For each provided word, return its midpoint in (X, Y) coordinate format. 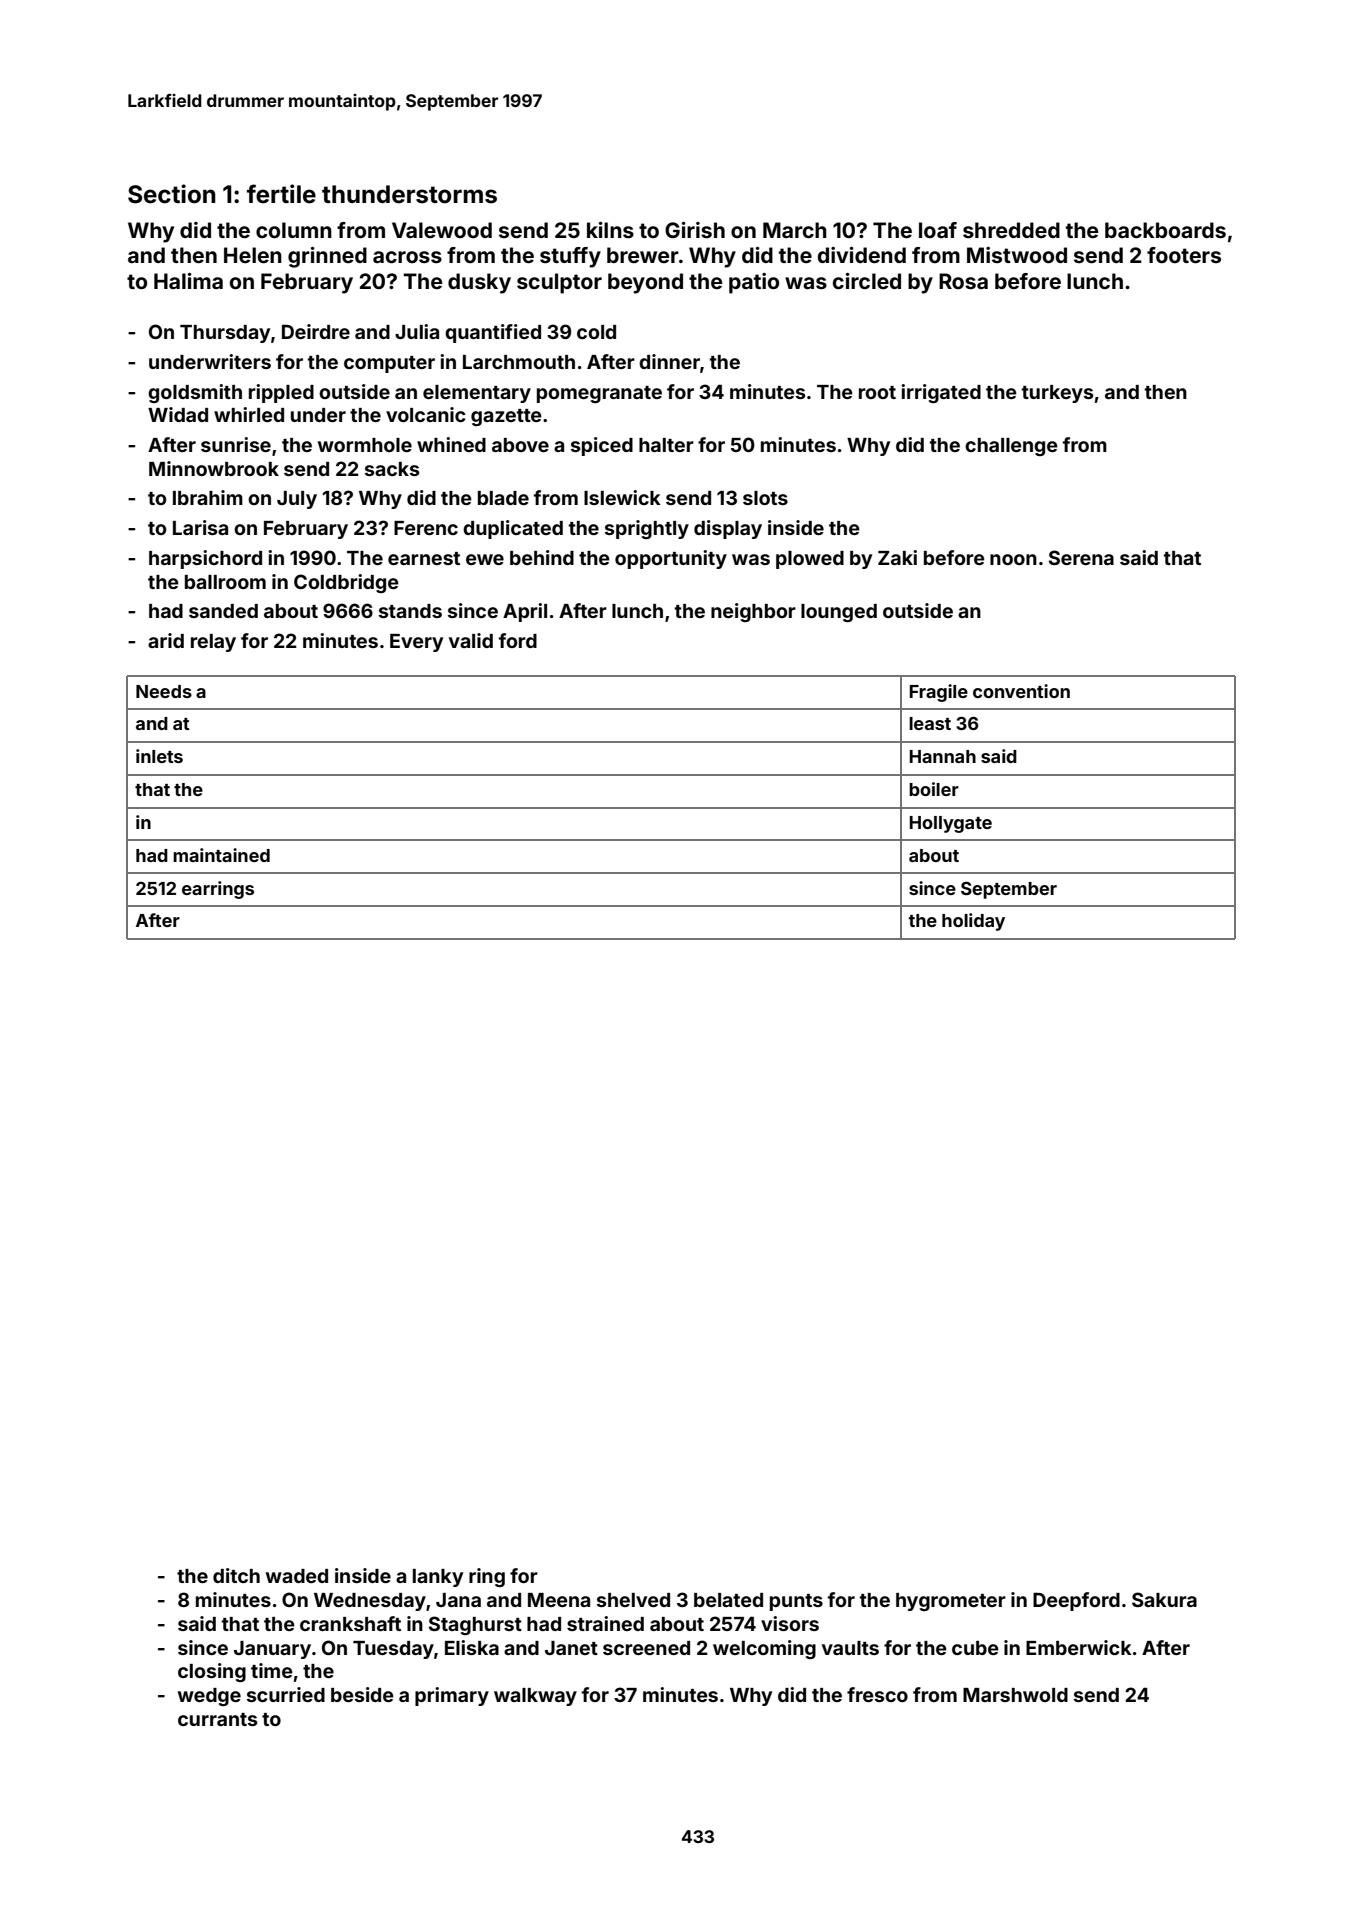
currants (217, 1719)
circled (867, 281)
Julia (417, 331)
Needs (164, 691)
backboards (1165, 230)
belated (728, 1600)
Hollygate (951, 824)
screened (646, 1648)
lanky (438, 1578)
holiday (973, 922)
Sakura (1164, 1599)
